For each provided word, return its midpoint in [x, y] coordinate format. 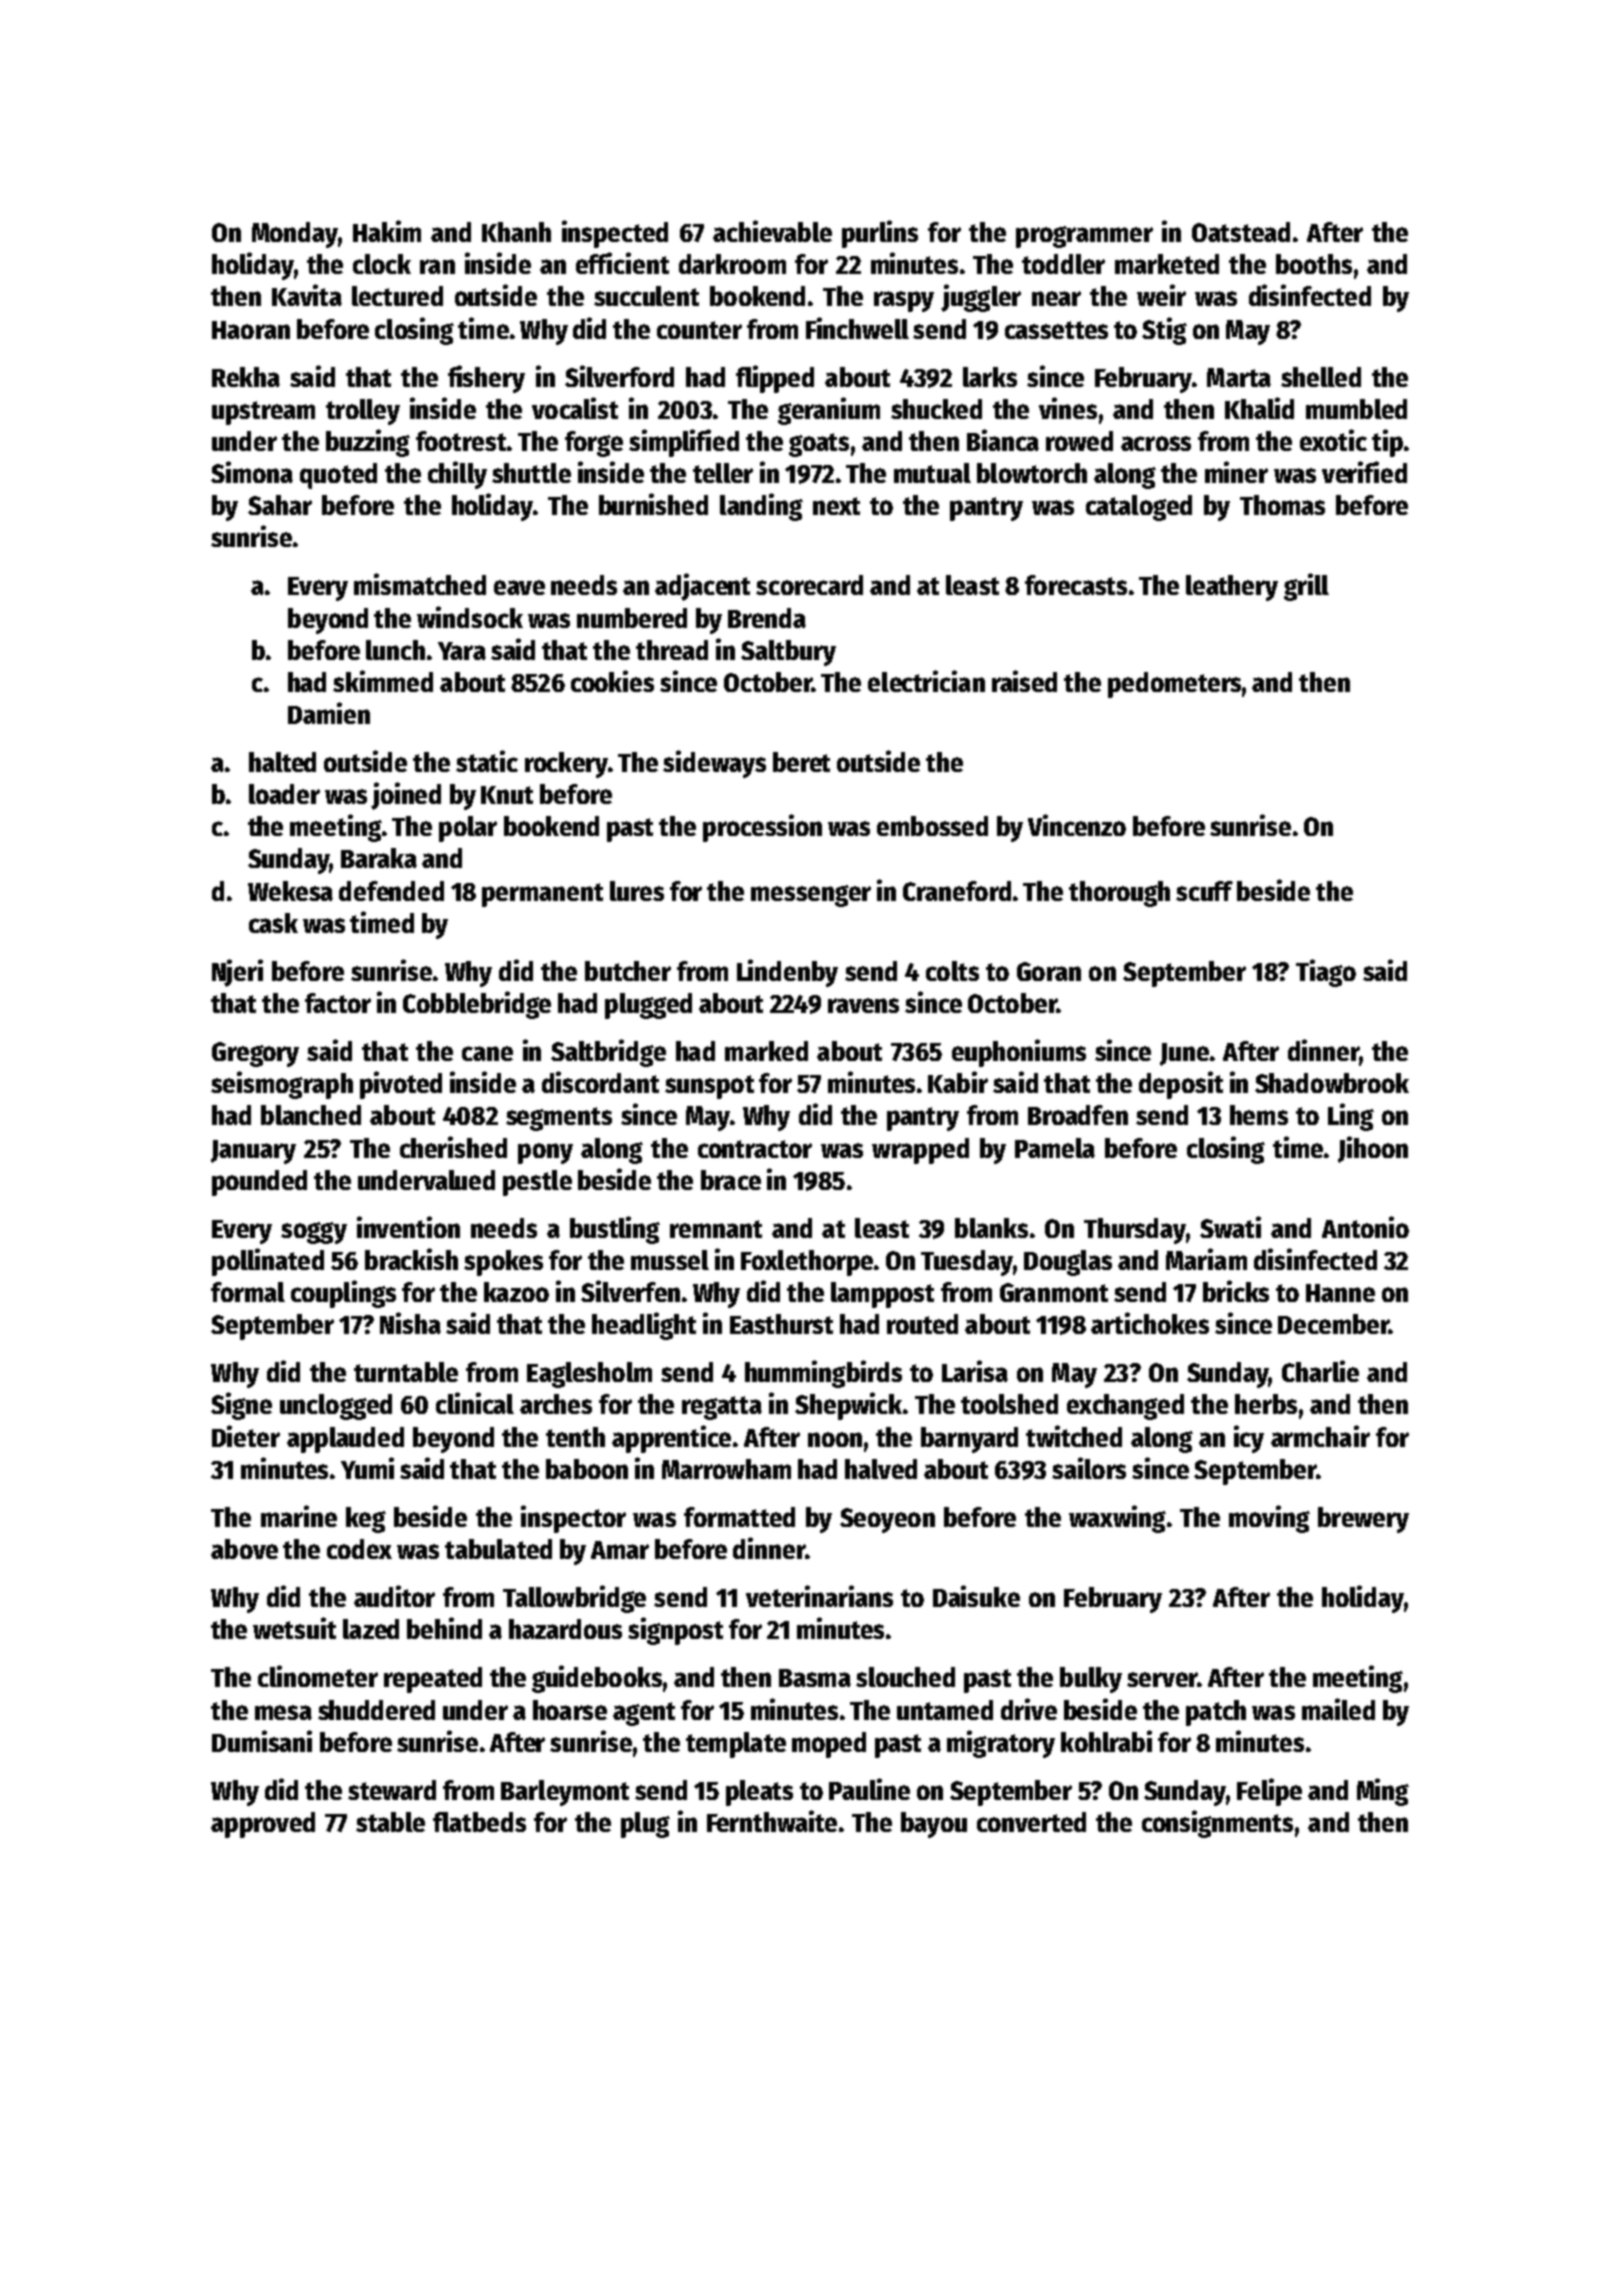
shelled [1321, 377]
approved [263, 1825]
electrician [926, 681]
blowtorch [1032, 473]
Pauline [869, 1789]
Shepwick [848, 1406]
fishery [486, 379]
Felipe [1269, 1792]
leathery [1232, 588]
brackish [411, 1259]
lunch [395, 650]
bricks [1236, 1291]
